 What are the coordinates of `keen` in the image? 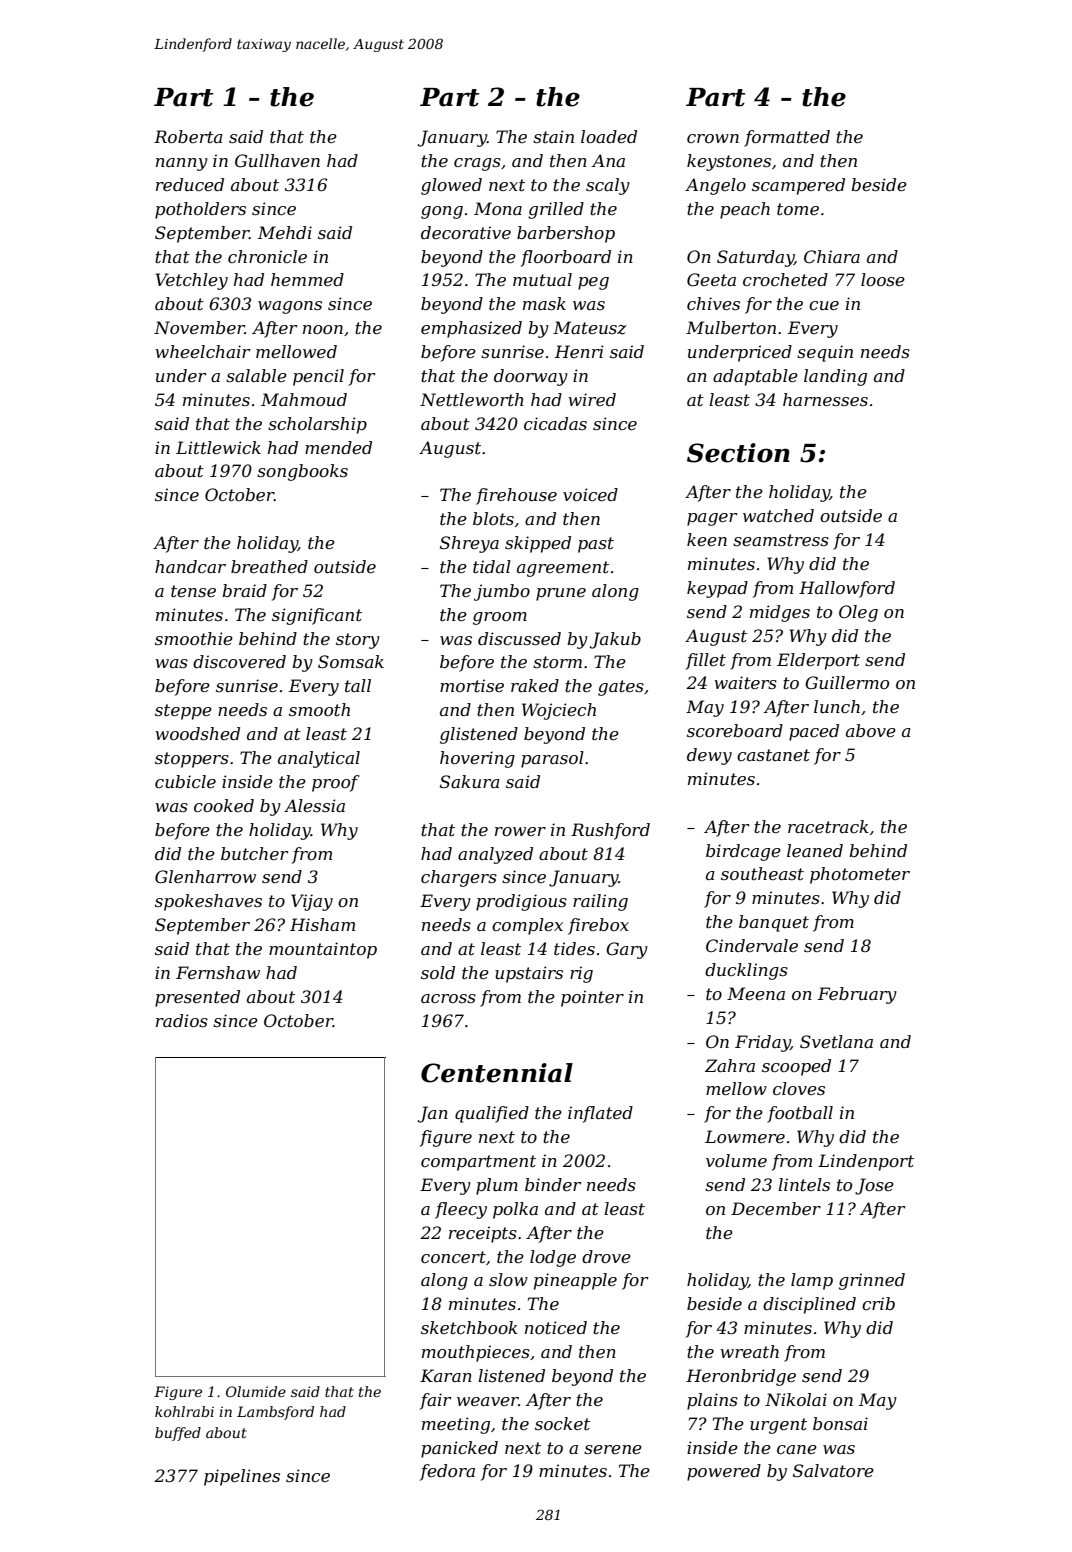 It's located at (707, 539).
